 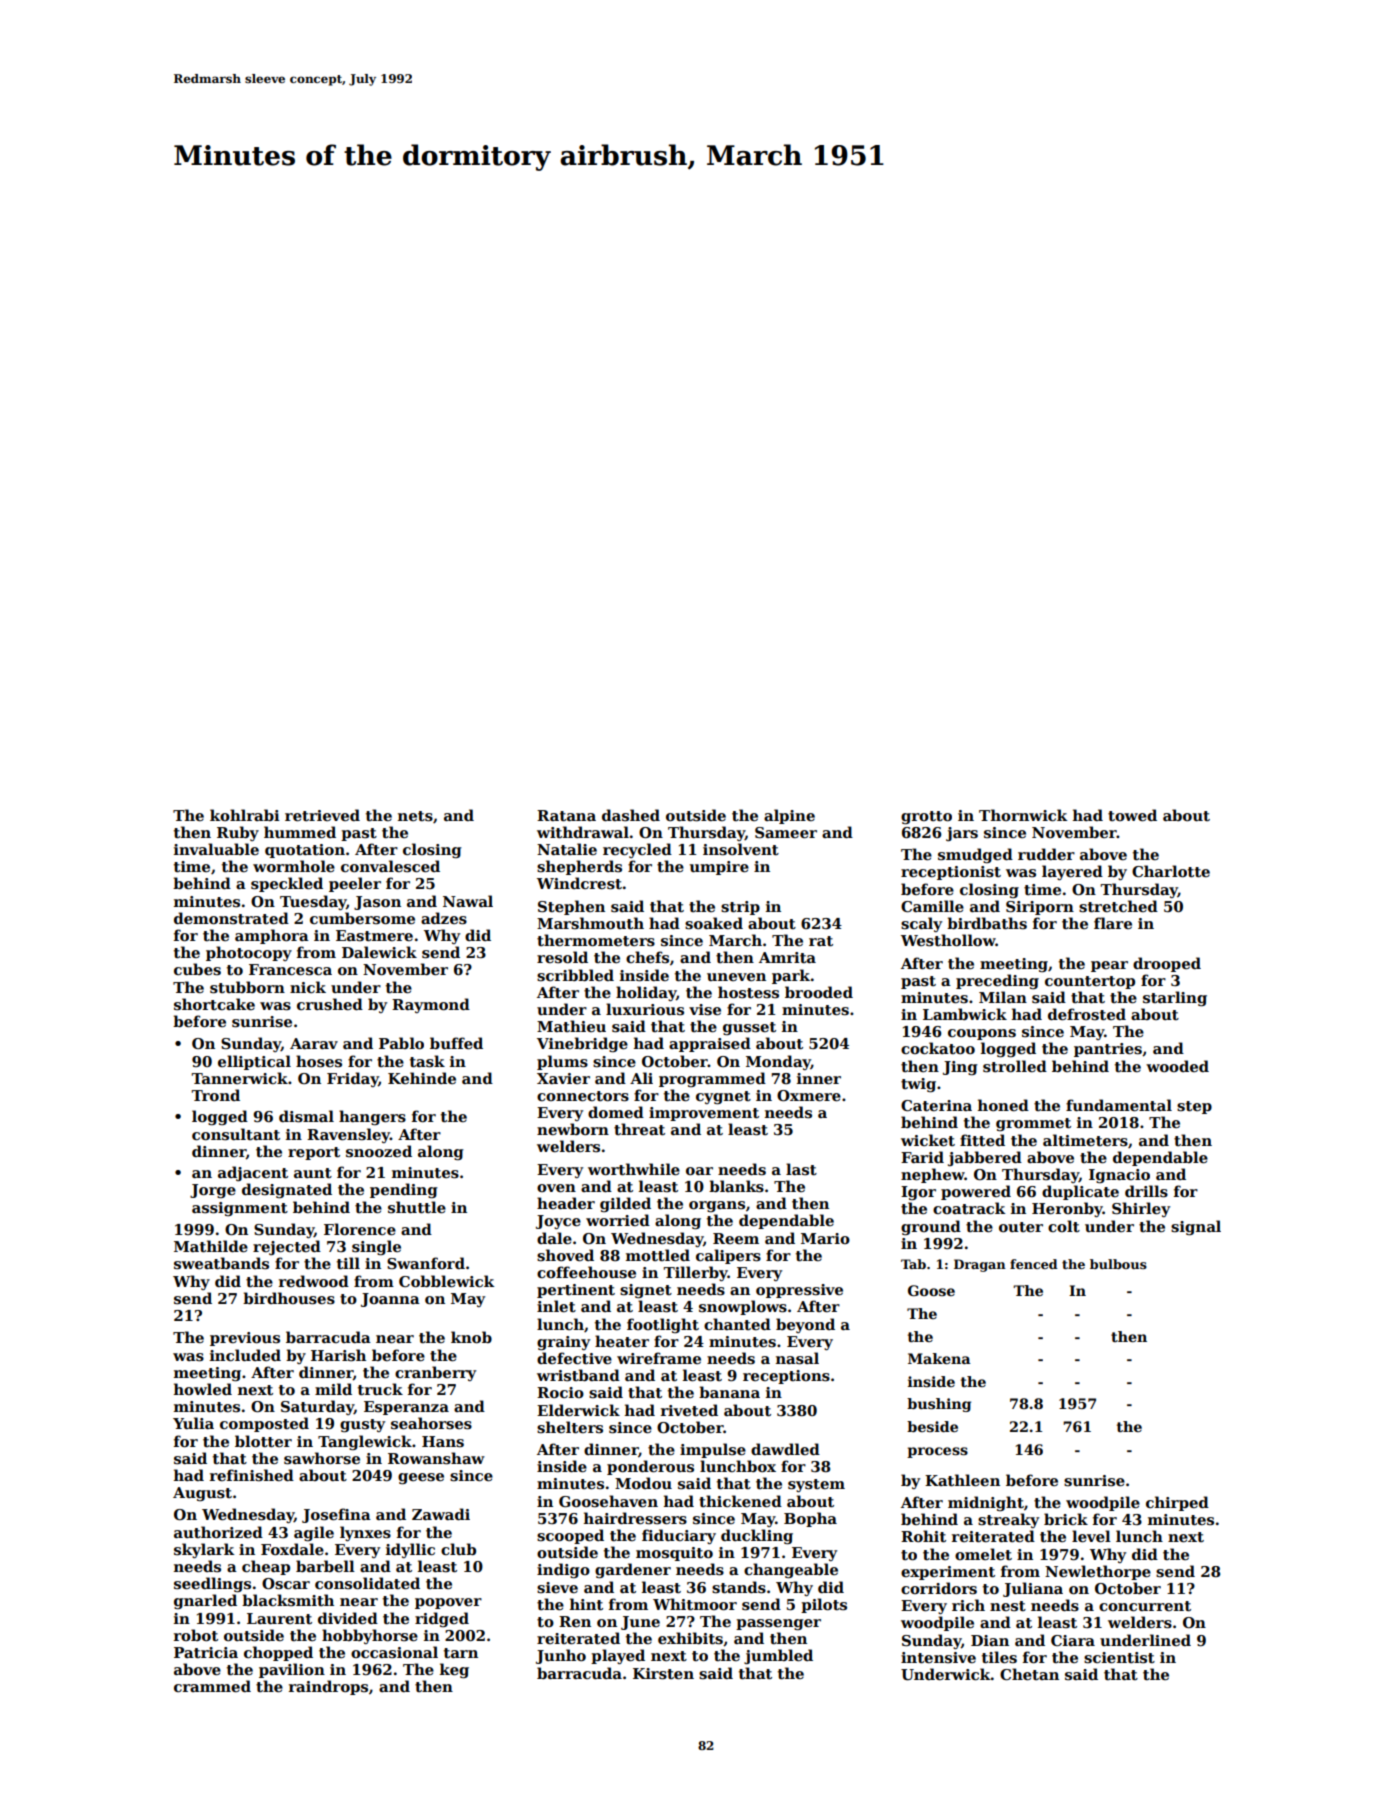 I want to click on knob, so click(x=471, y=1337).
